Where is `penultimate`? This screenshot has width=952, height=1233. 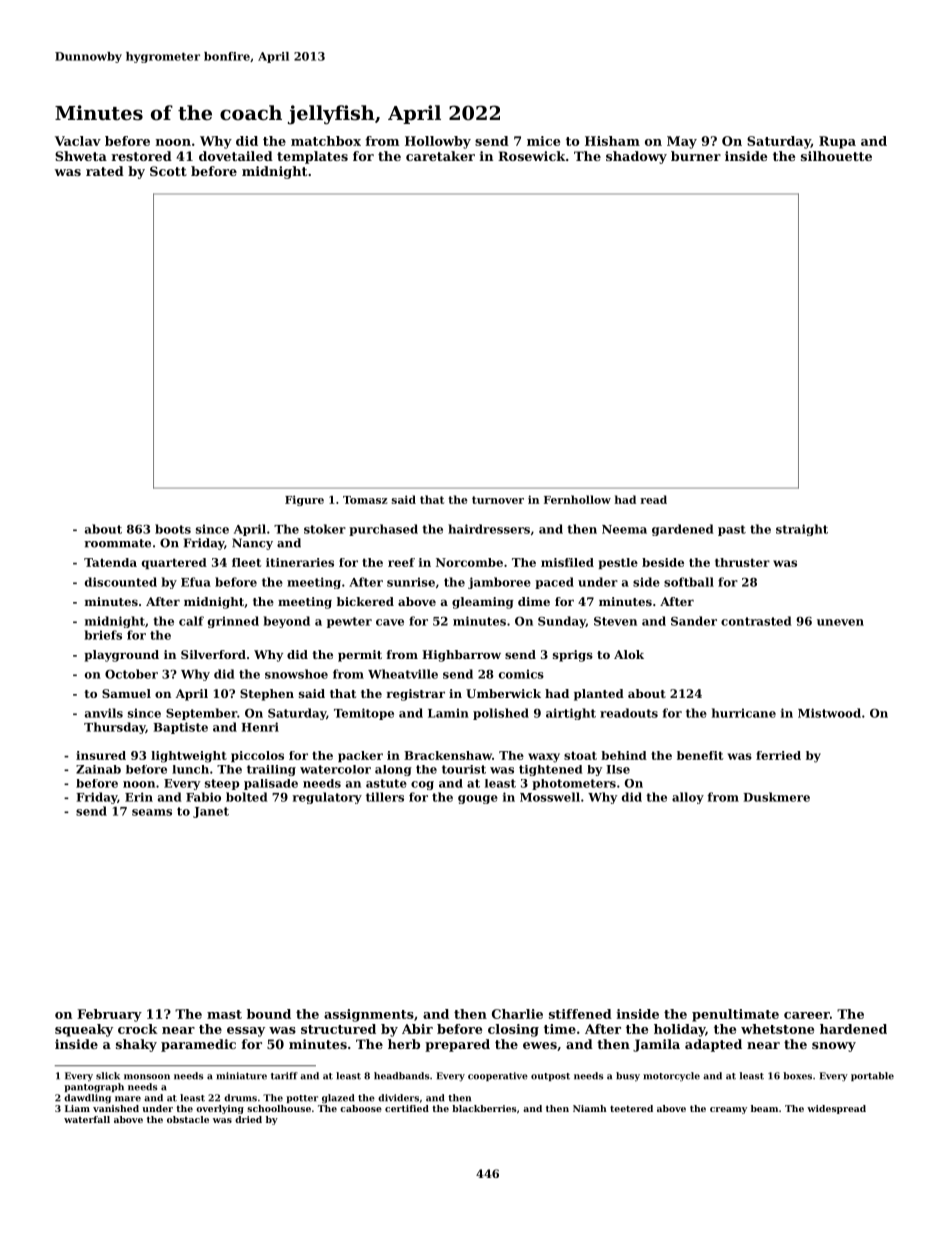
penultimate is located at coordinates (735, 1015).
